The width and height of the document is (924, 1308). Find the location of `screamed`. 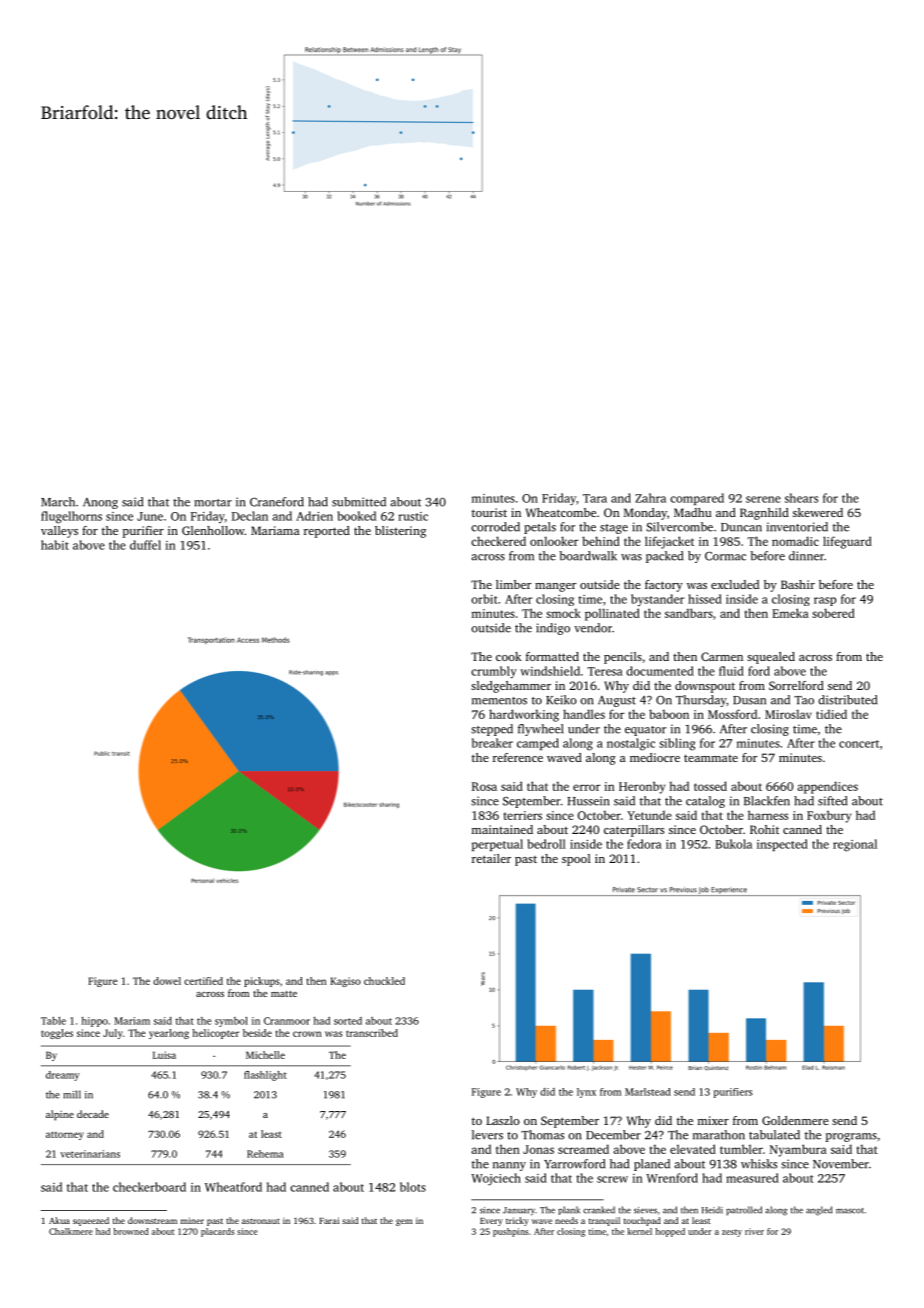

screamed is located at coordinates (583, 1149).
